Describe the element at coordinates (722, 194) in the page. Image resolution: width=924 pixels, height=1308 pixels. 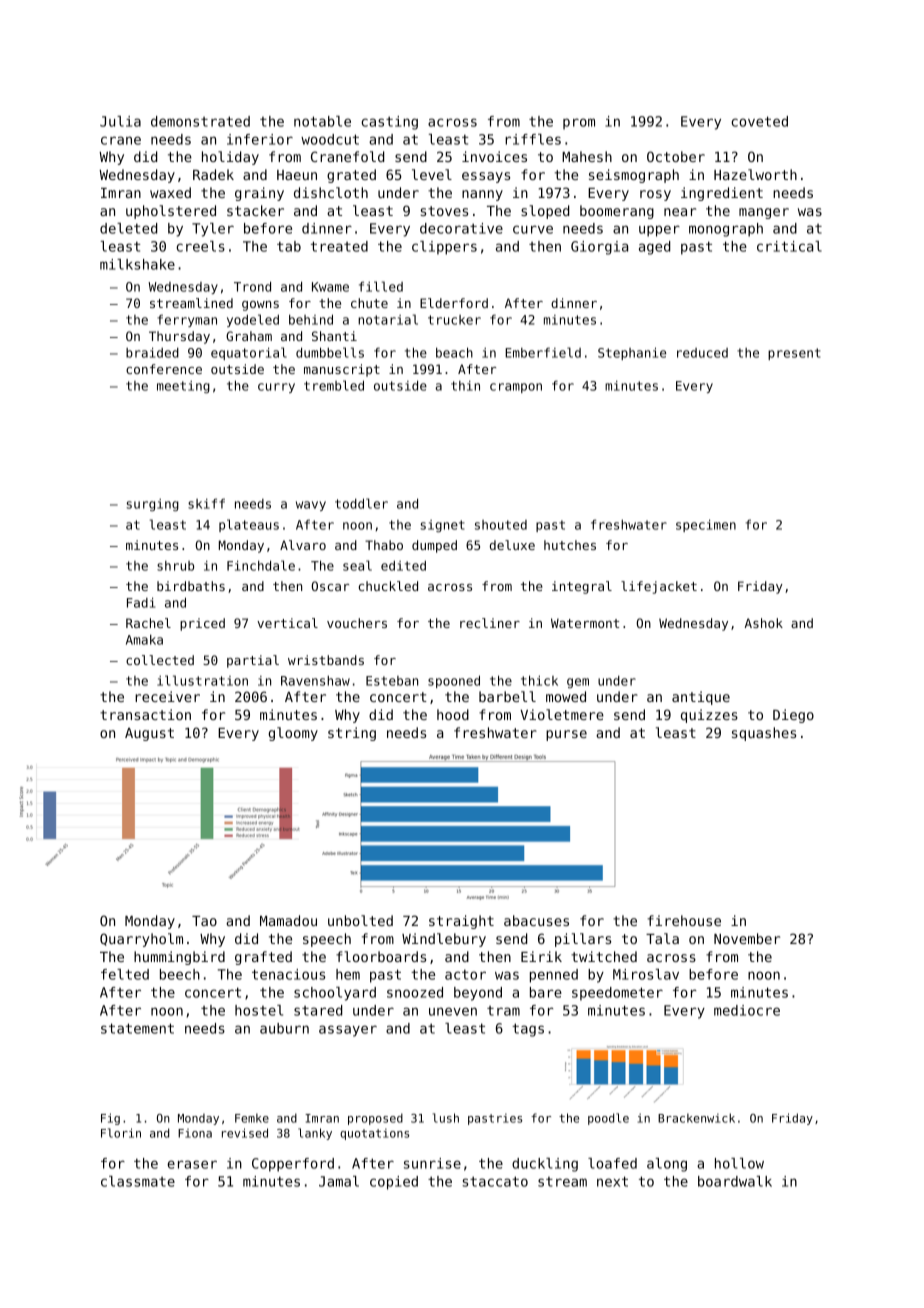
I see `ingredient` at that location.
